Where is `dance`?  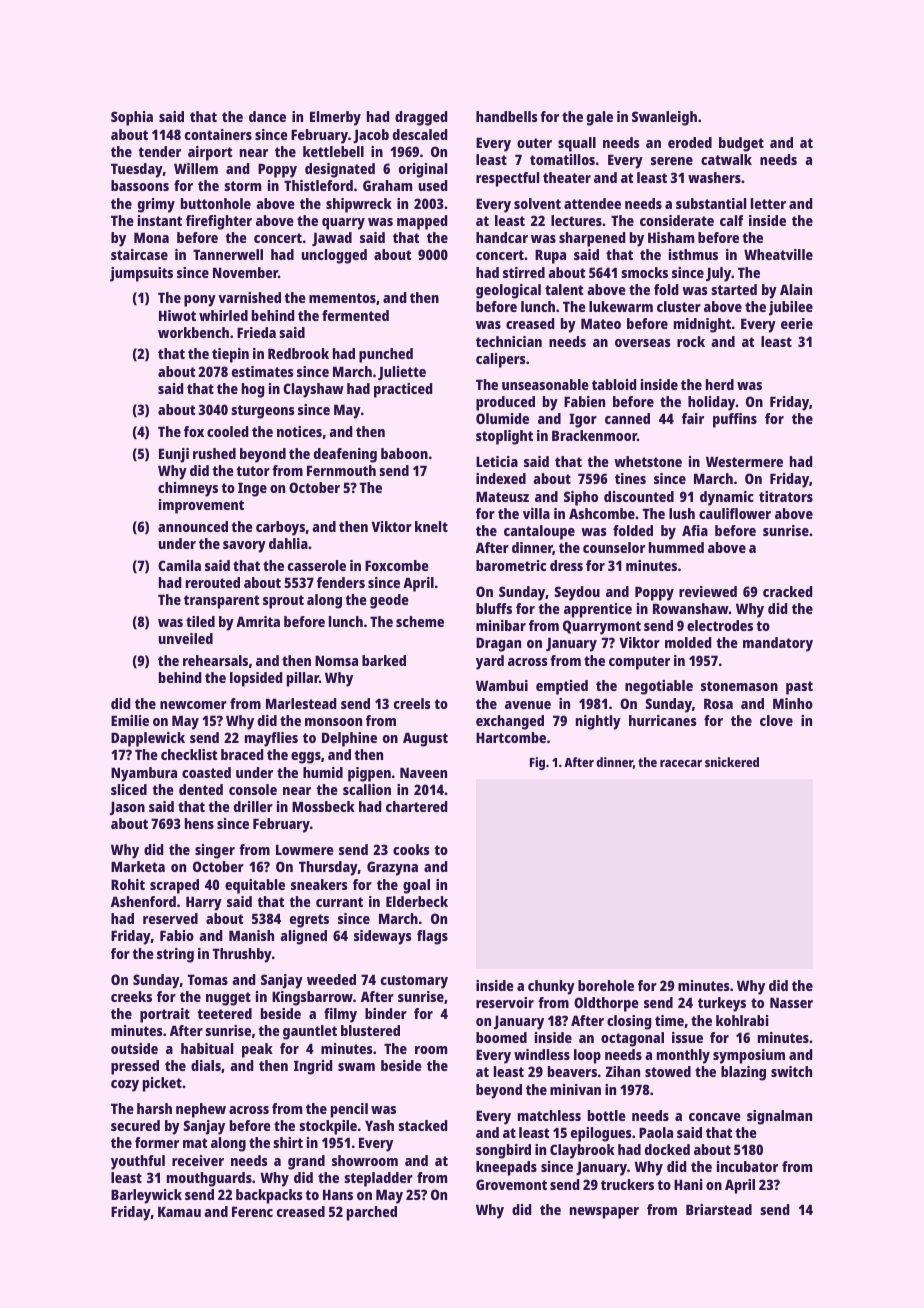
dance is located at coordinates (267, 116).
